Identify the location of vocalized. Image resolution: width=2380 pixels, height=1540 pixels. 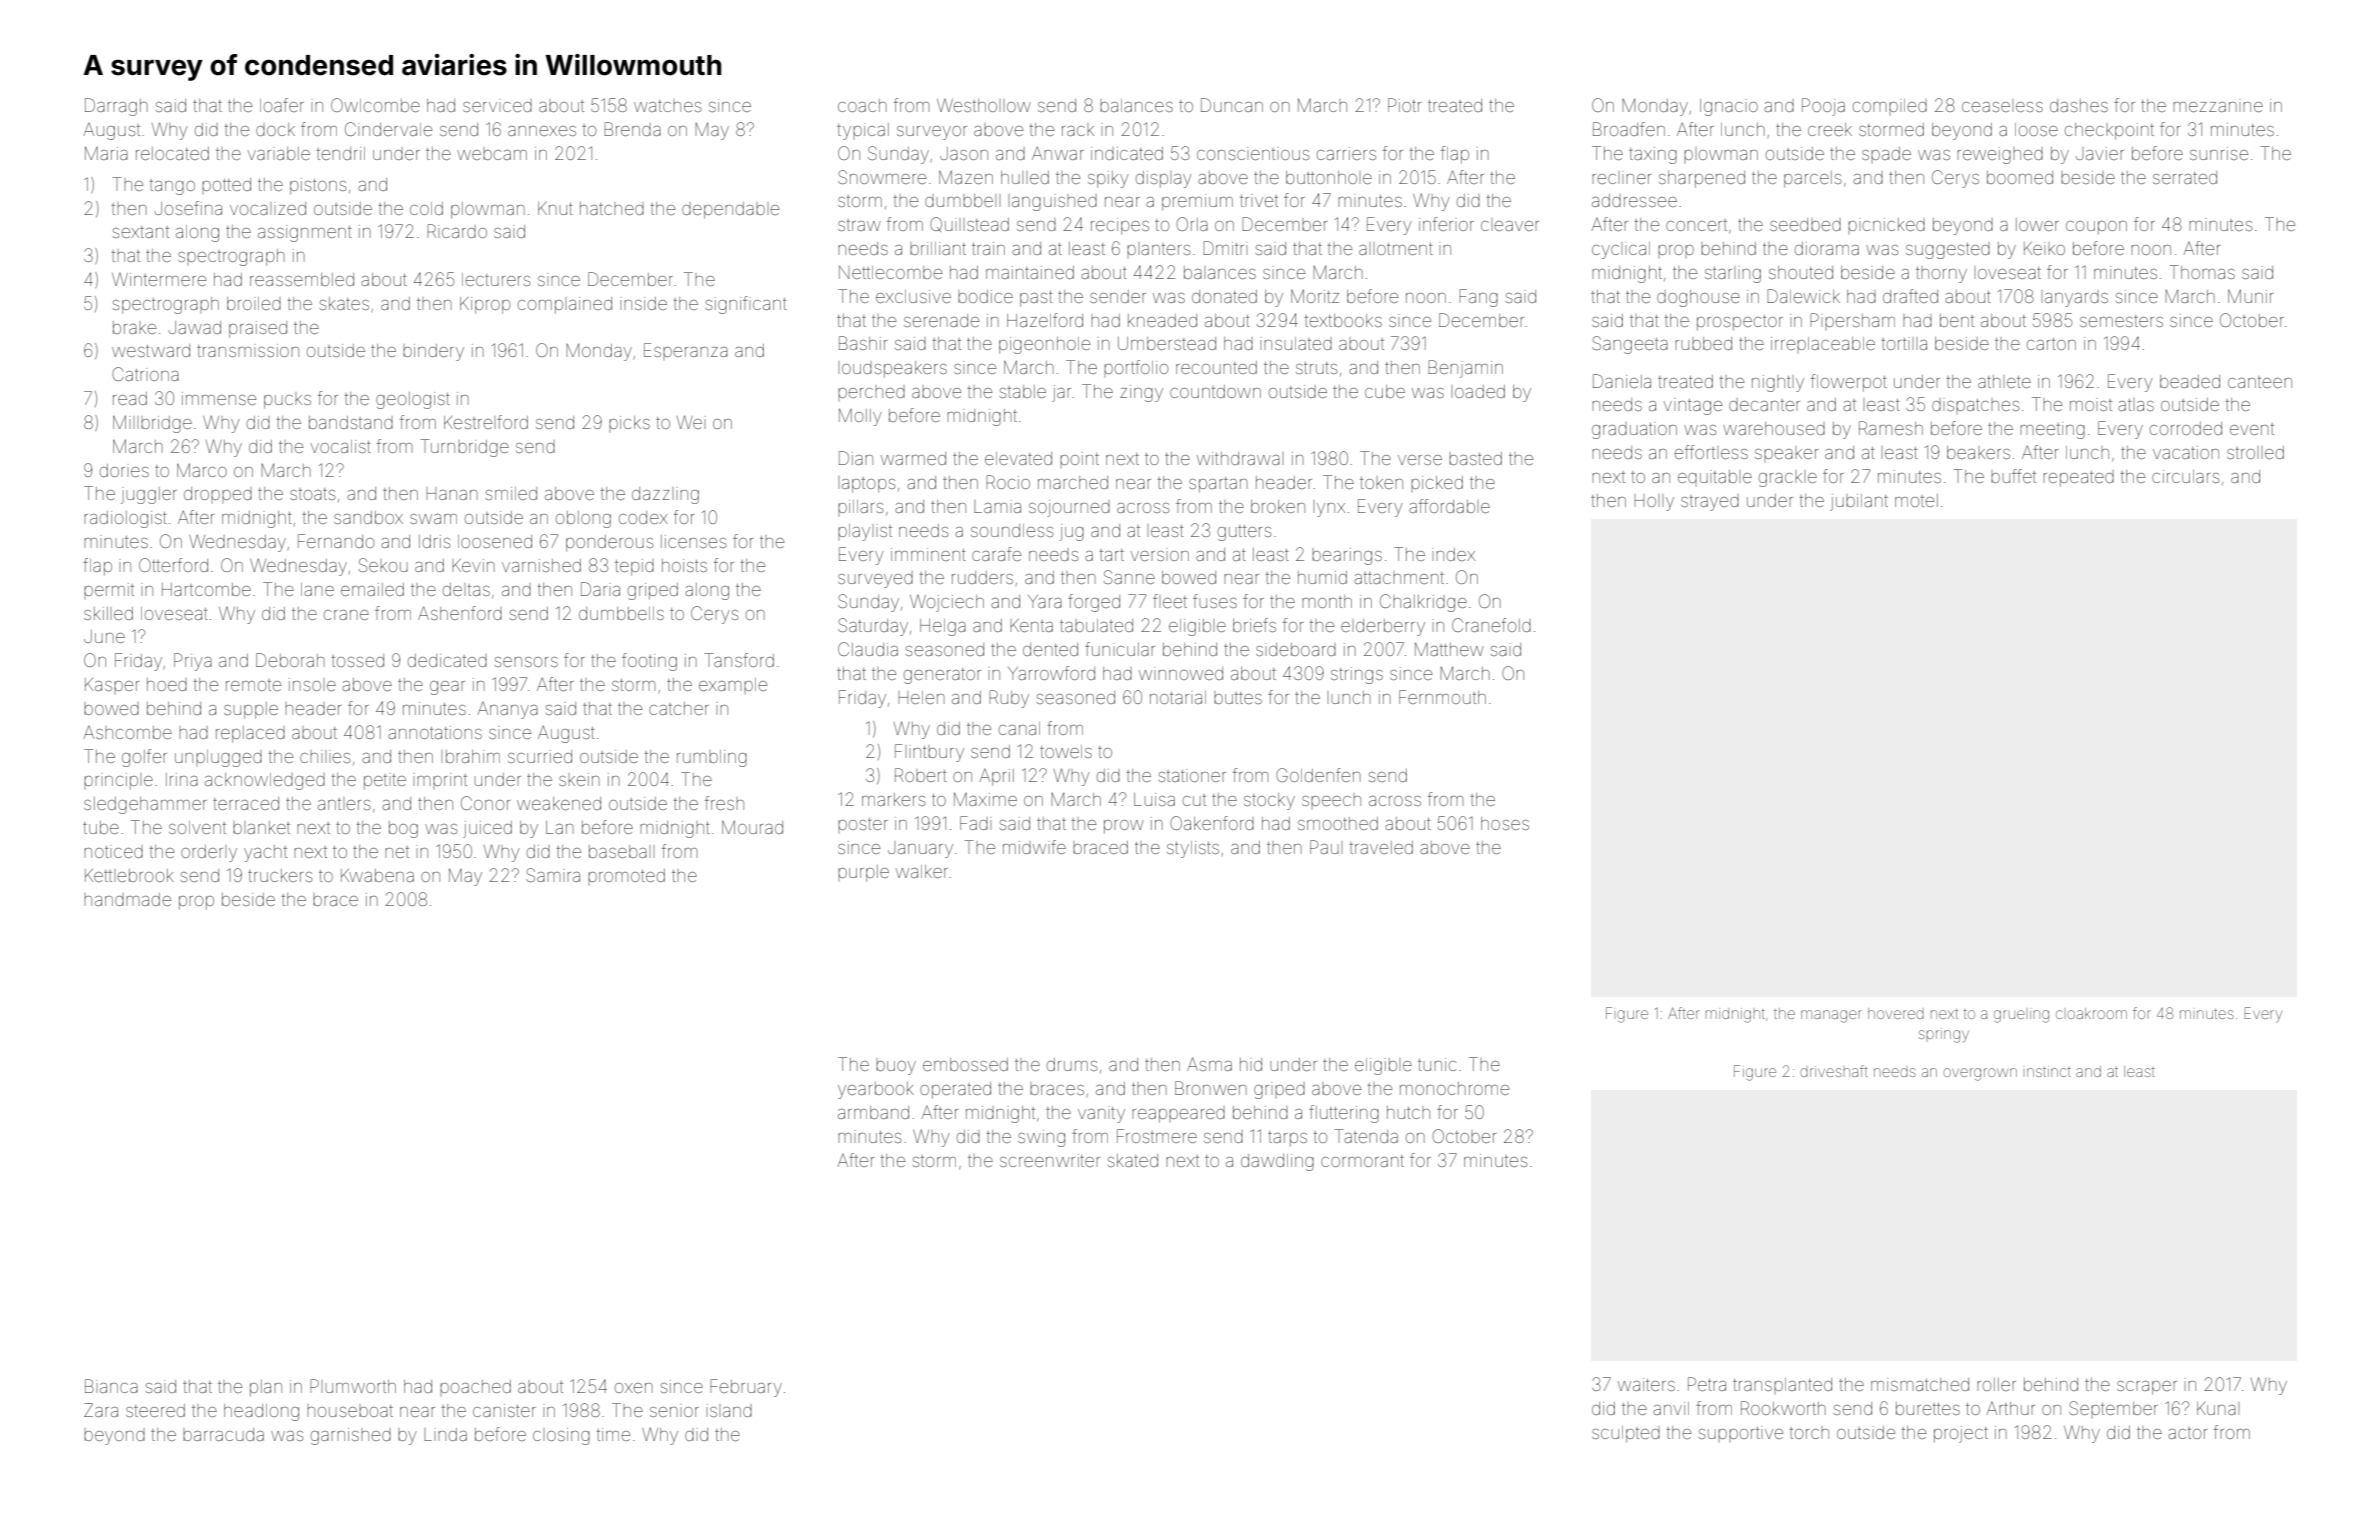
(268, 208).
